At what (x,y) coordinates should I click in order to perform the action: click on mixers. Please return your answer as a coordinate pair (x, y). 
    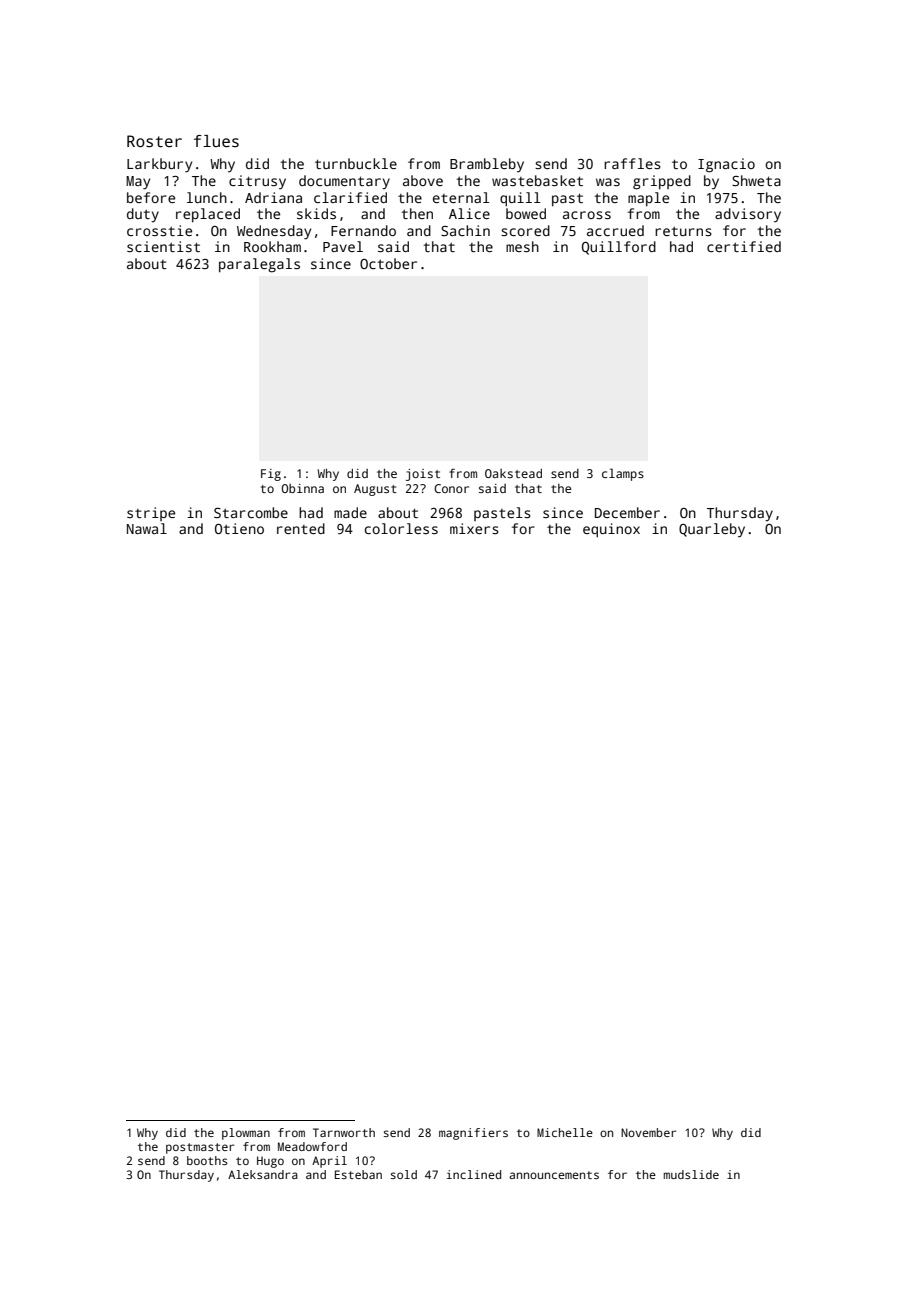
    Looking at the image, I should click on (474, 528).
